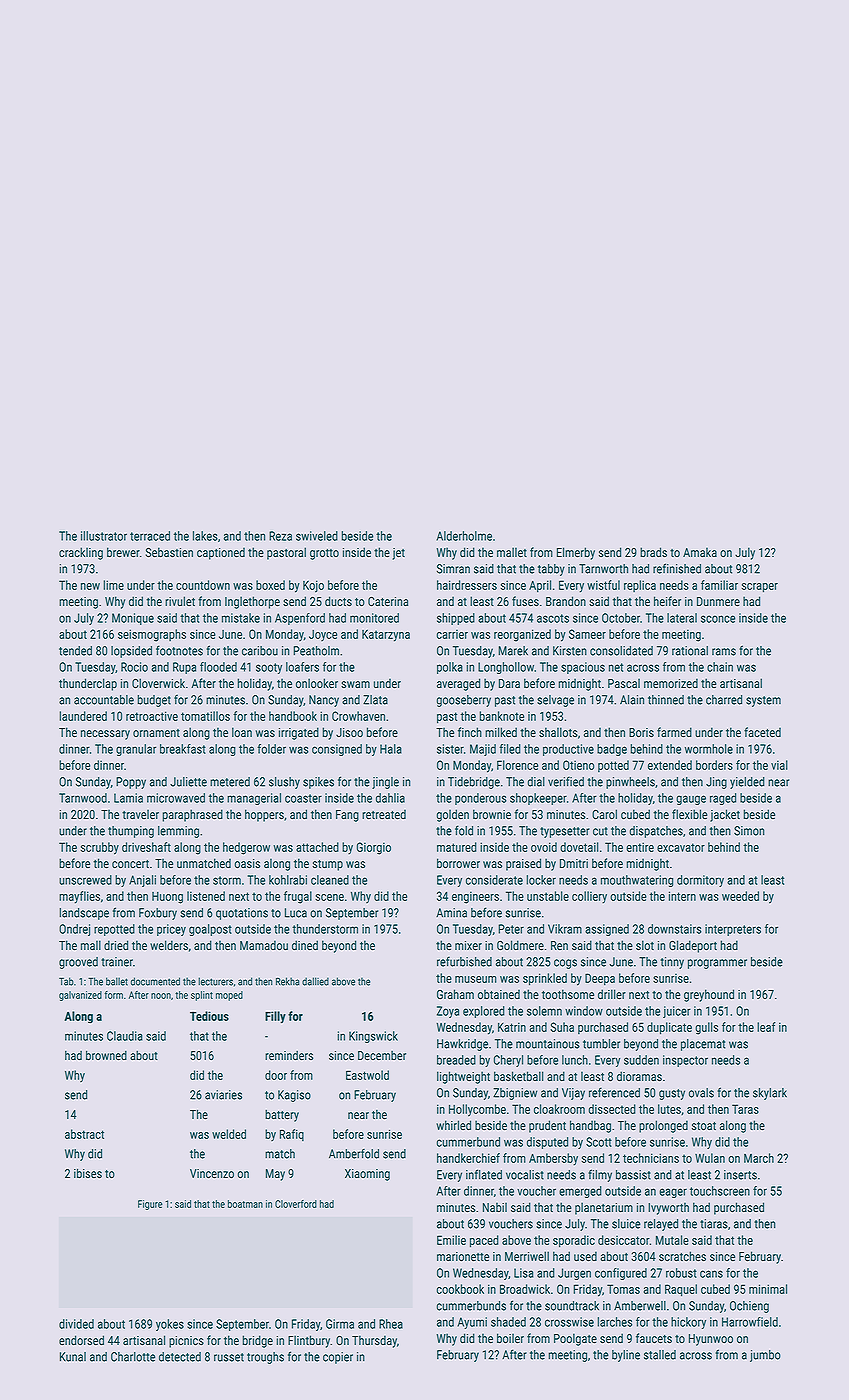  What do you see at coordinates (88, 1173) in the screenshot?
I see `ibises` at bounding box center [88, 1173].
